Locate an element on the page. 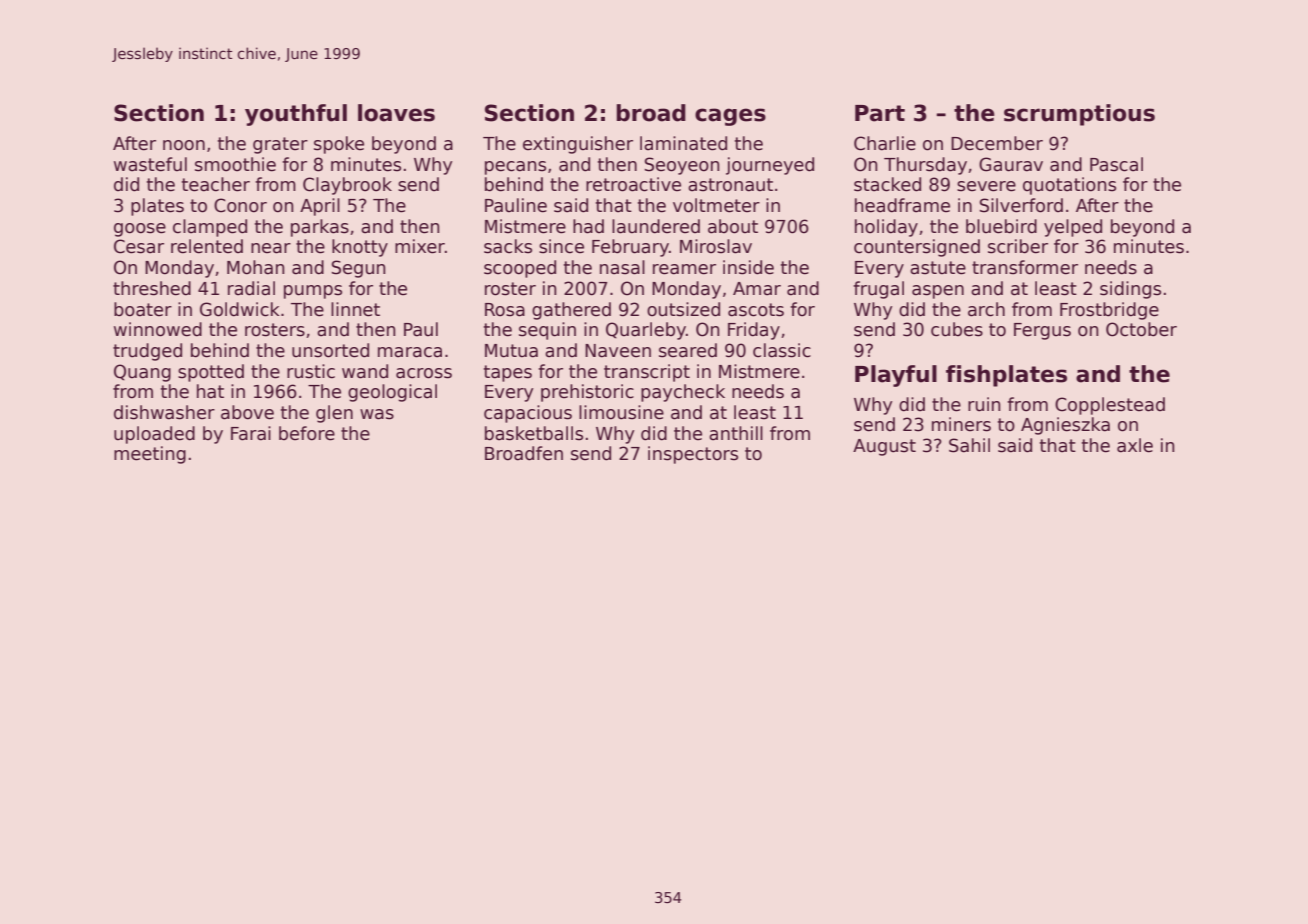 This page has width=1308, height=924. scrumptious is located at coordinates (1079, 115).
